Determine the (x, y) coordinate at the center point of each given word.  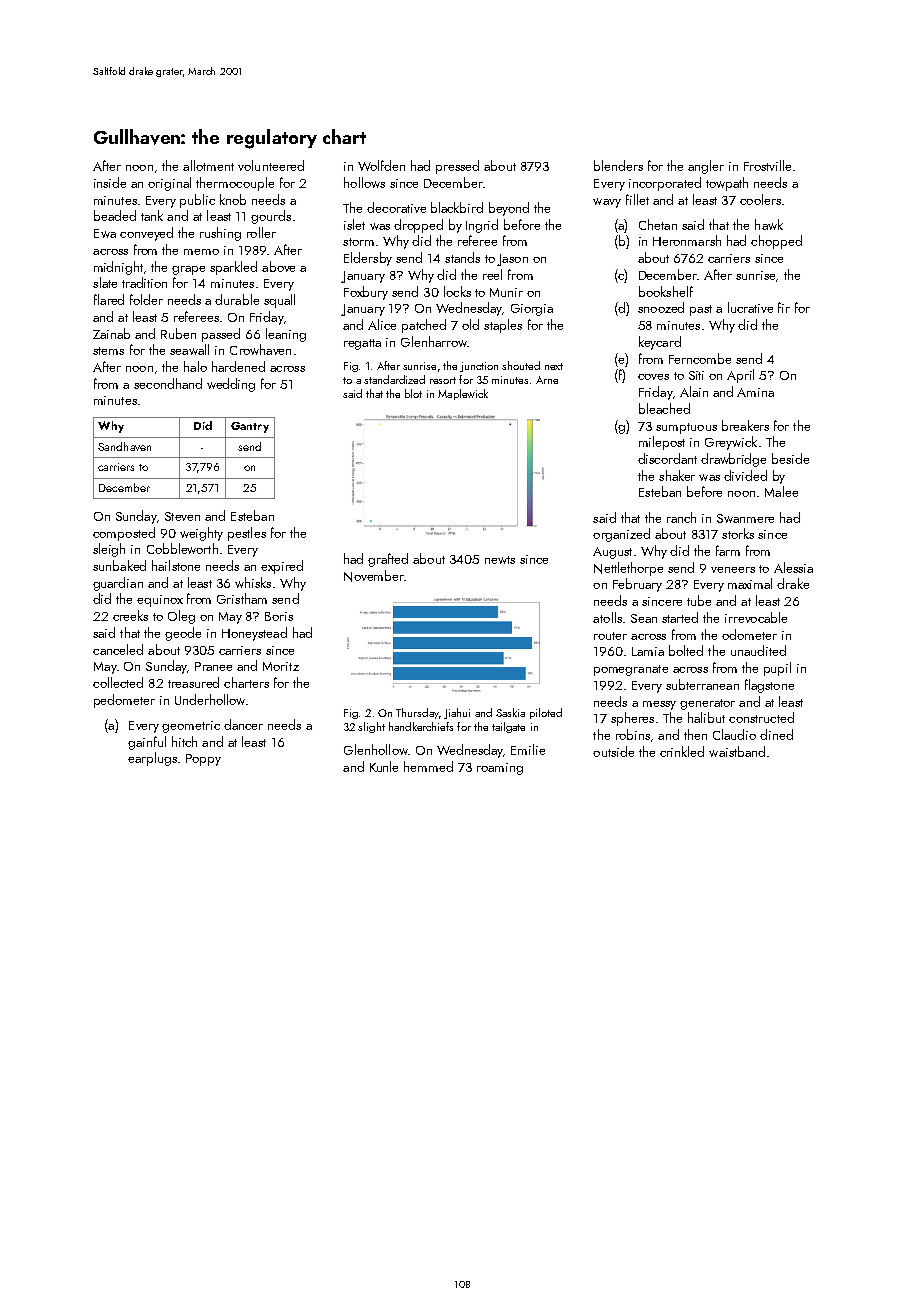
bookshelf (666, 291)
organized (621, 535)
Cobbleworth (182, 548)
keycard (660, 343)
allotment (208, 165)
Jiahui (457, 713)
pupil (777, 669)
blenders (618, 165)
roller (261, 232)
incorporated (665, 184)
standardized (394, 379)
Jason (512, 260)
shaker (677, 475)
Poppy (203, 760)
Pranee (213, 666)
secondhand (168, 383)
